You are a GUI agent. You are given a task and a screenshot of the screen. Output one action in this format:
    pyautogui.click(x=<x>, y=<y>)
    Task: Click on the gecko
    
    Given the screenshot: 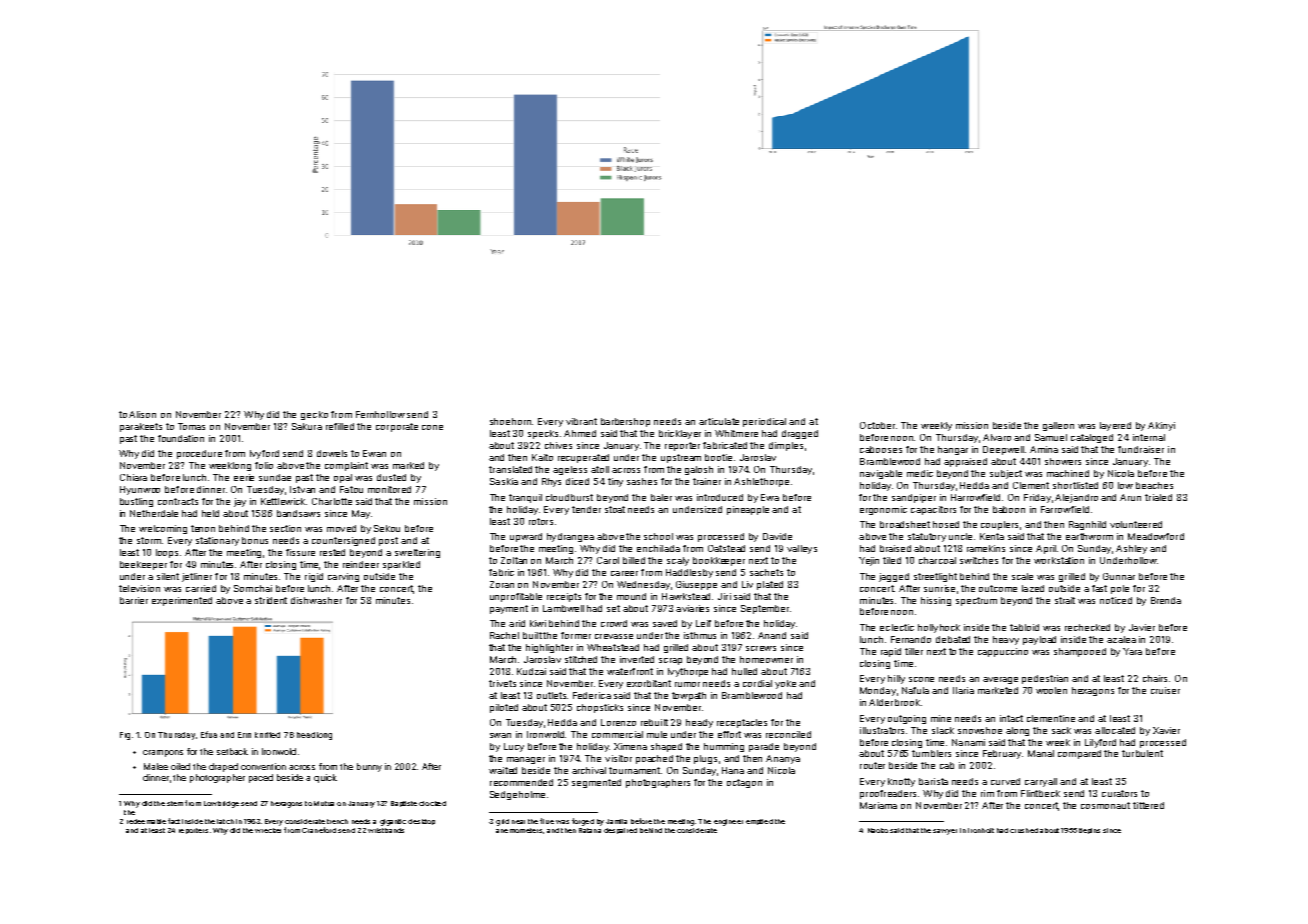 What is the action you would take?
    pyautogui.click(x=314, y=415)
